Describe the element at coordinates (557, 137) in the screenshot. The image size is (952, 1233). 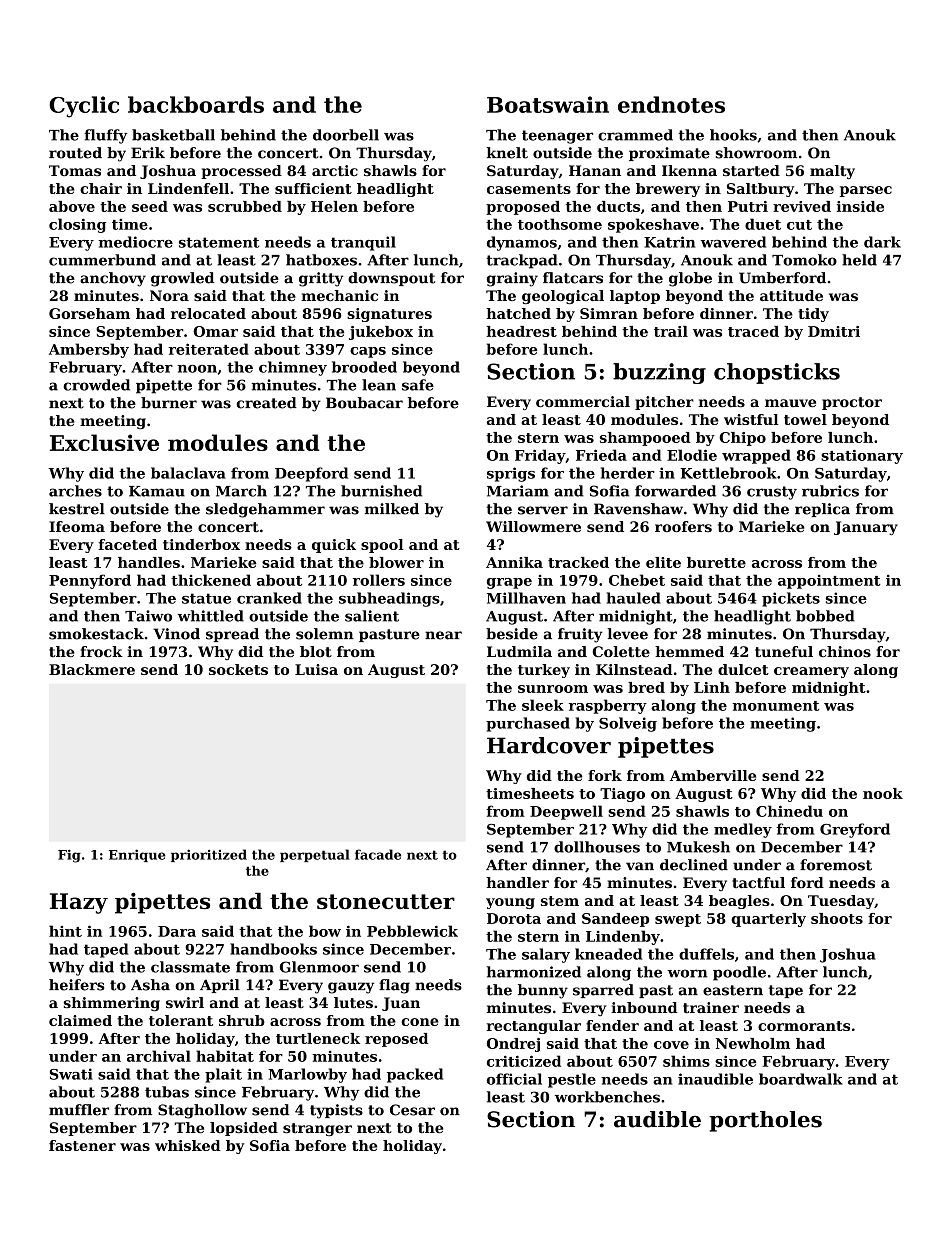
I see `teenager` at that location.
